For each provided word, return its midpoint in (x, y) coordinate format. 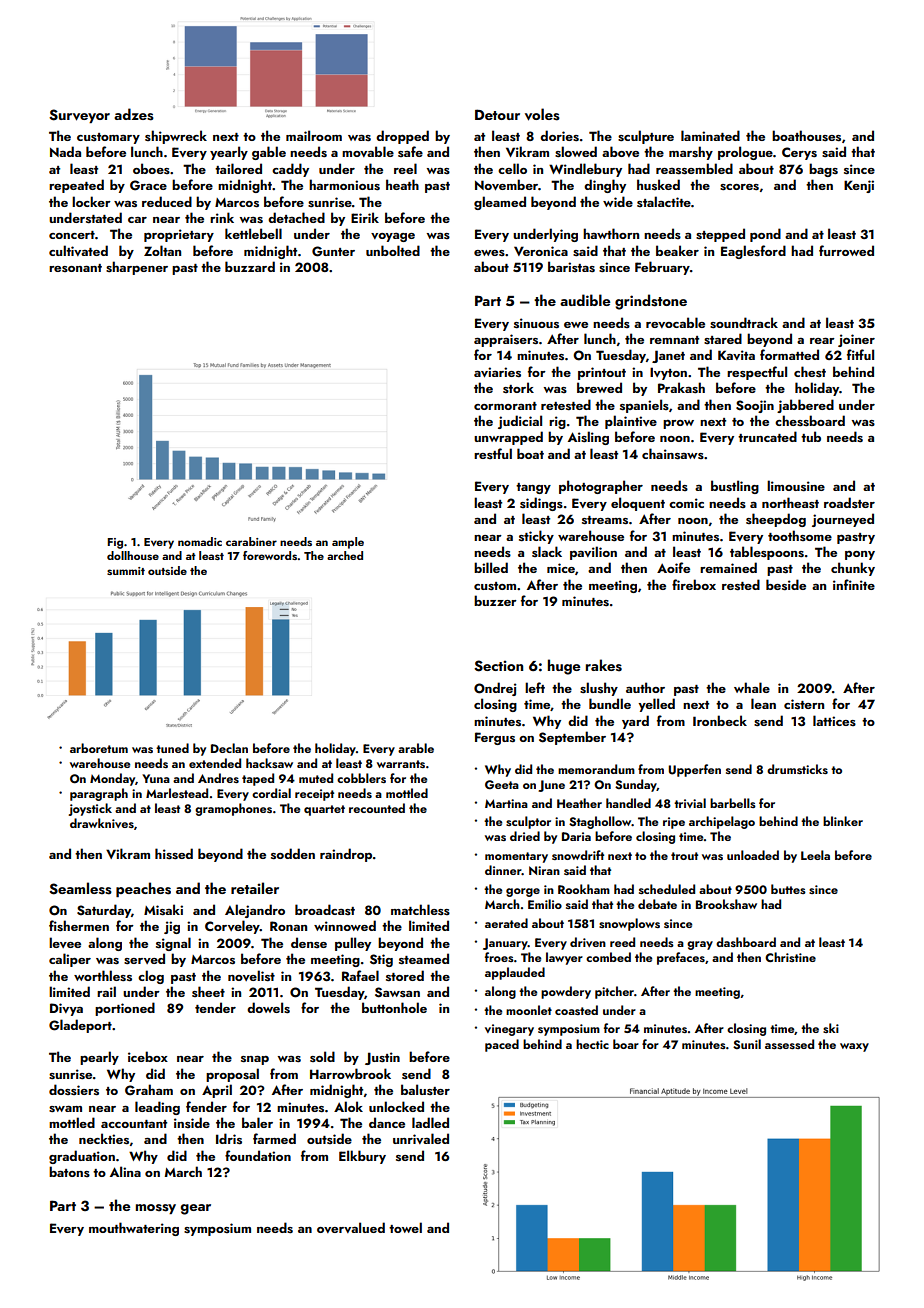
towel (405, 1227)
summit (126, 571)
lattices (834, 720)
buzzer (495, 600)
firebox (694, 584)
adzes (134, 114)
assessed (789, 1044)
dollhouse (133, 555)
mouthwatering (134, 1229)
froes (499, 957)
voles (542, 114)
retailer (255, 888)
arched (345, 555)
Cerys (799, 153)
